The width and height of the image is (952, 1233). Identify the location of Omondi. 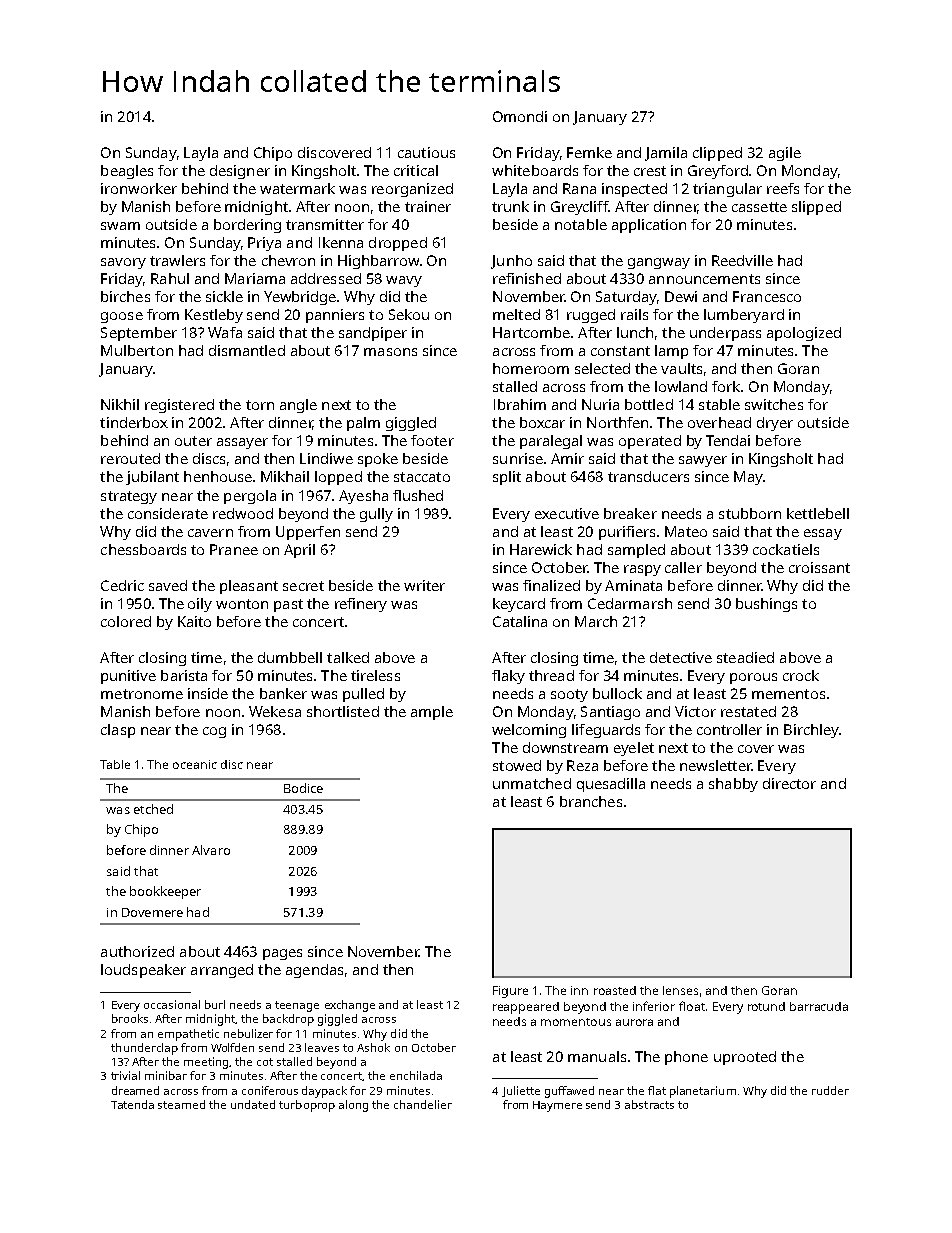
(520, 116).
